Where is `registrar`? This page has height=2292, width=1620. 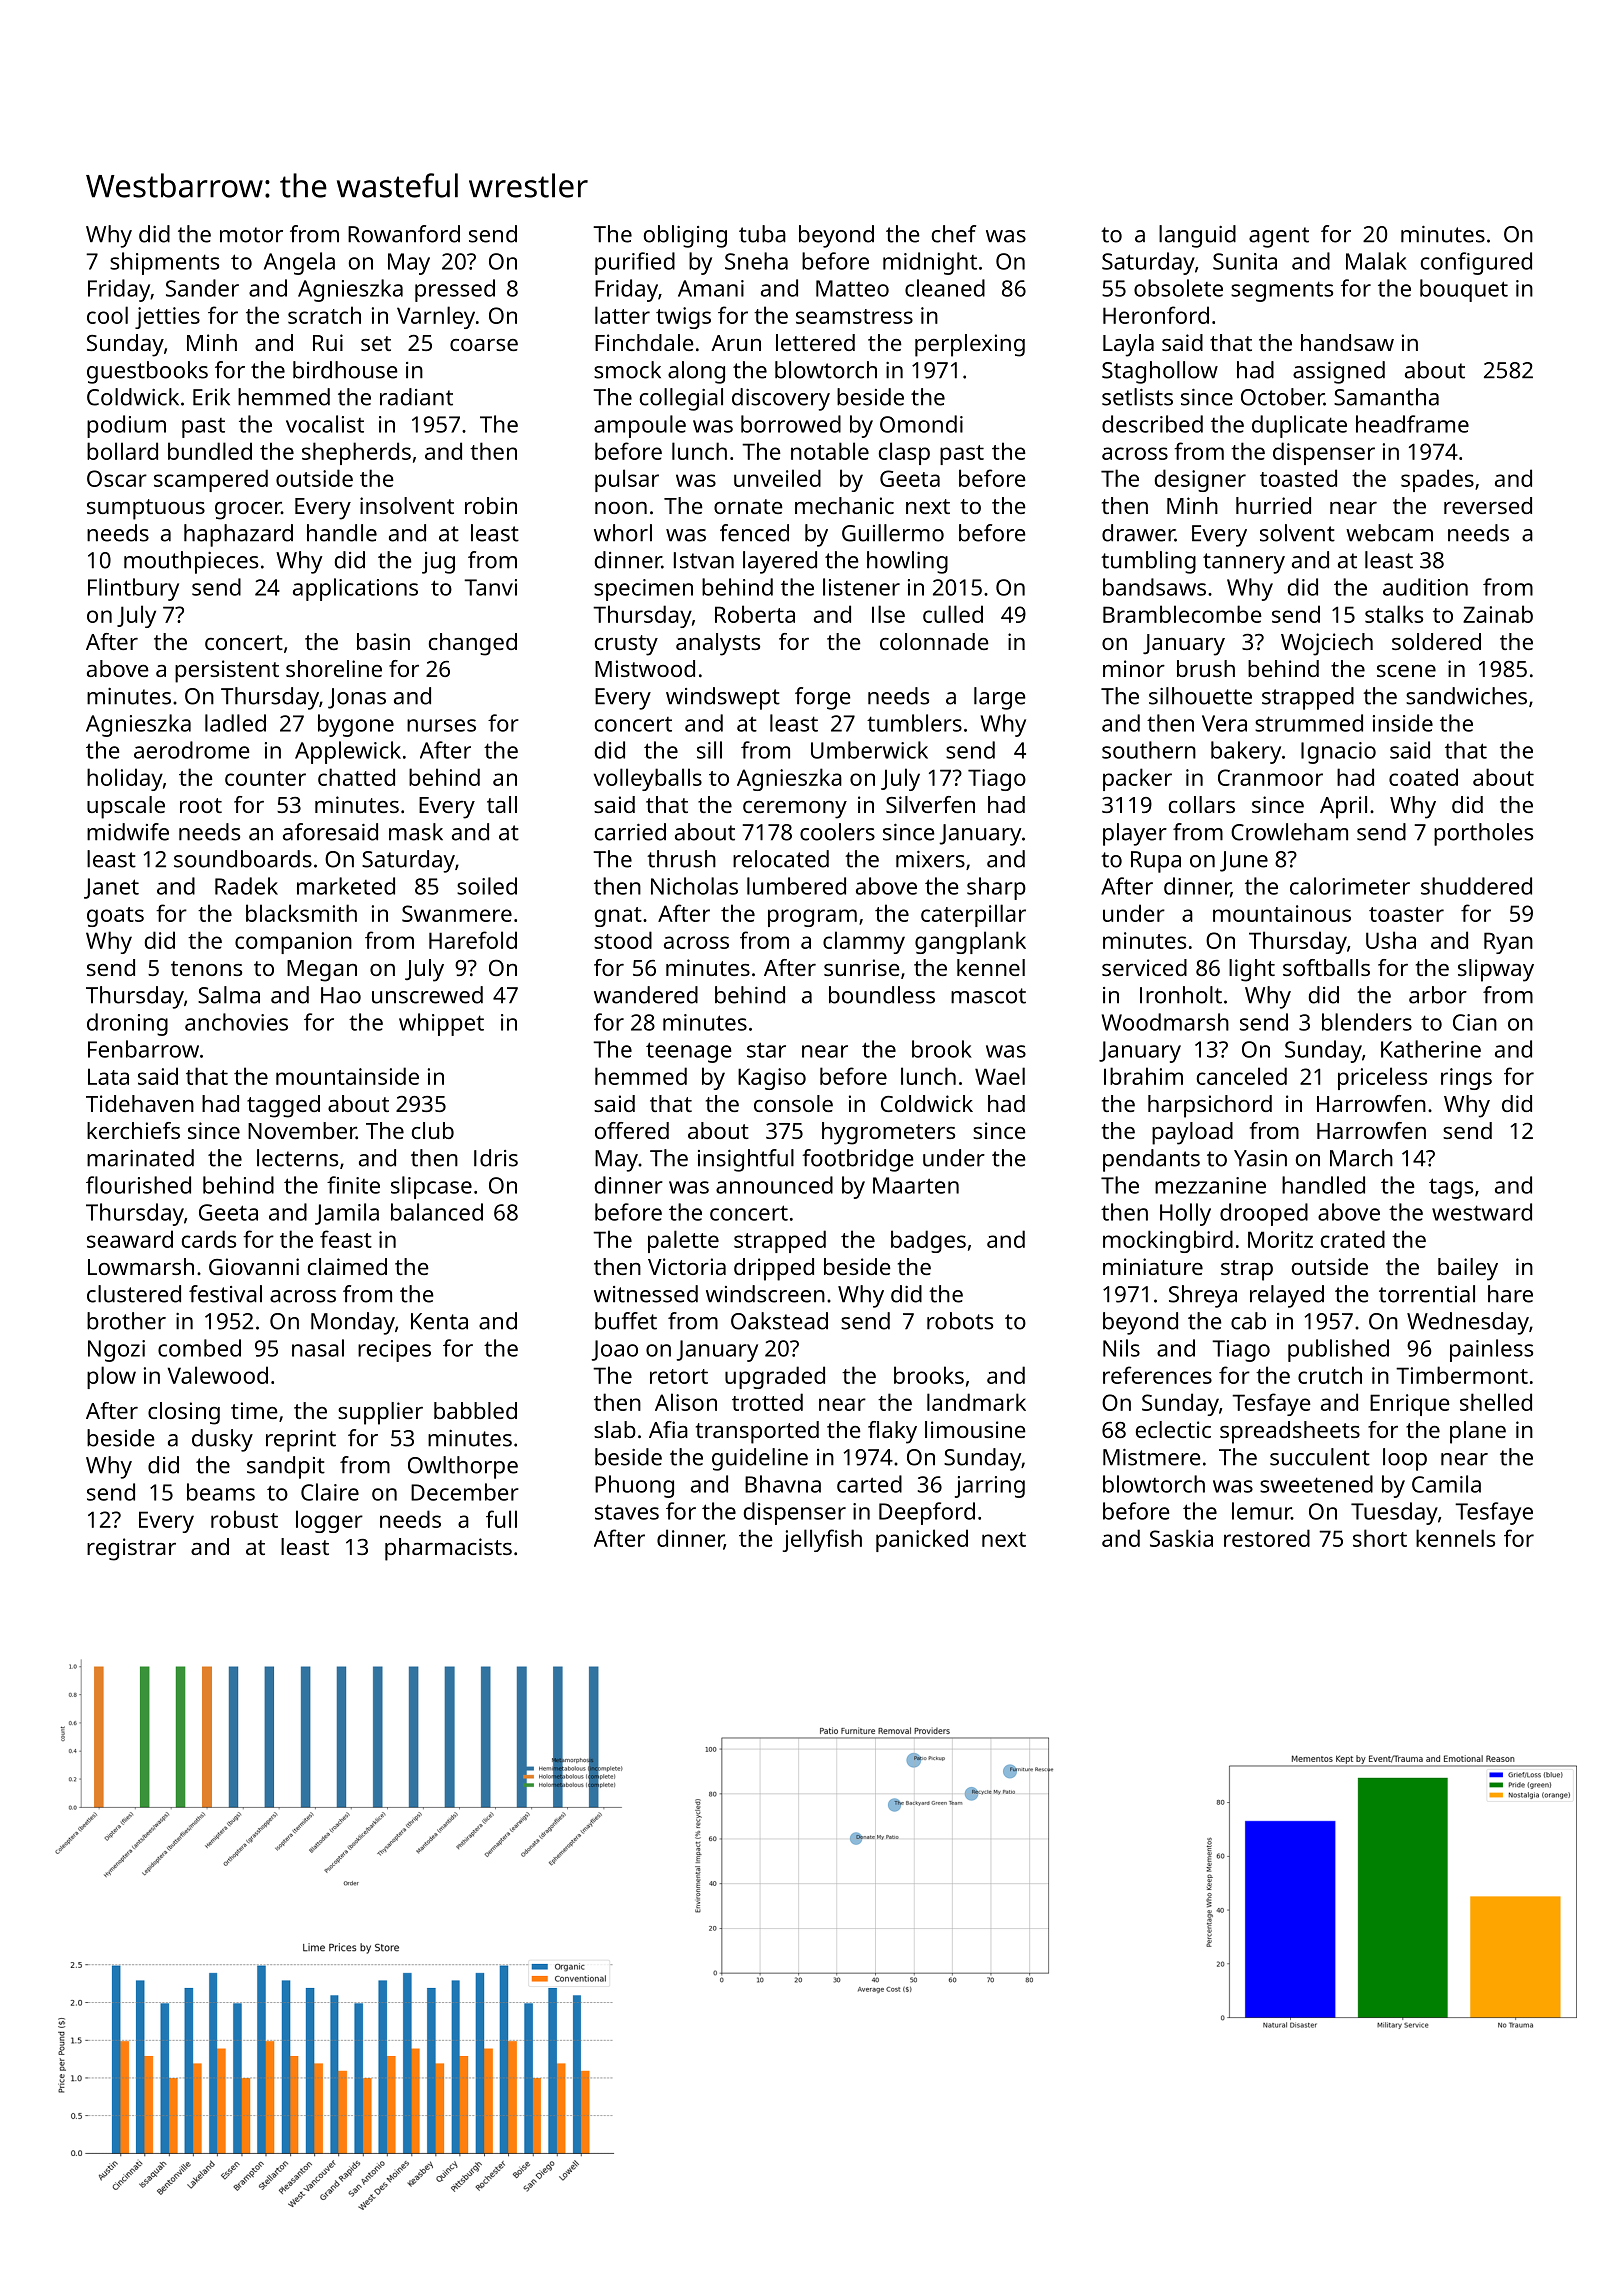 registrar is located at coordinates (131, 1549).
